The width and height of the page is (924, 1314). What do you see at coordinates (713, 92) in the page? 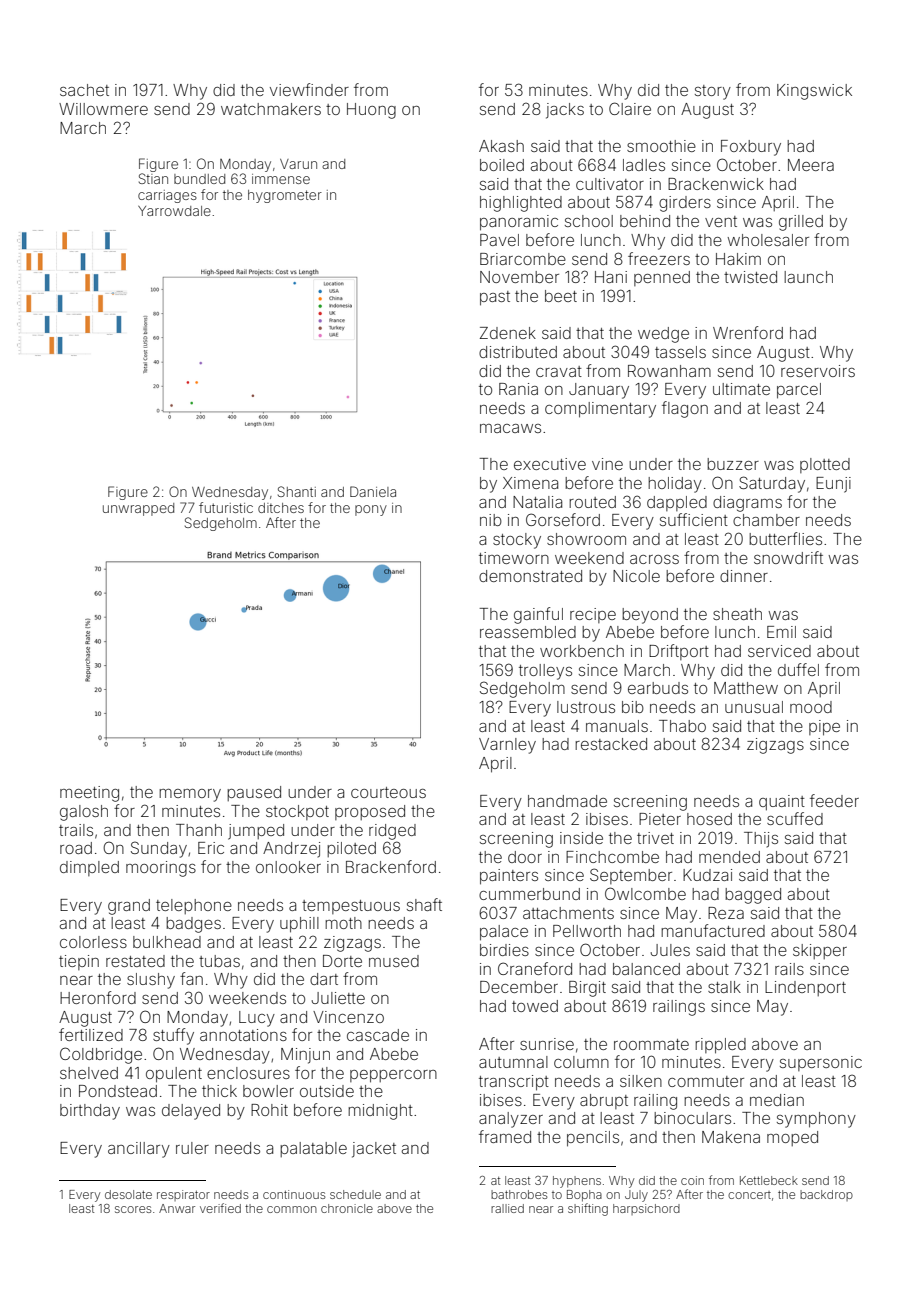
I see `story` at bounding box center [713, 92].
